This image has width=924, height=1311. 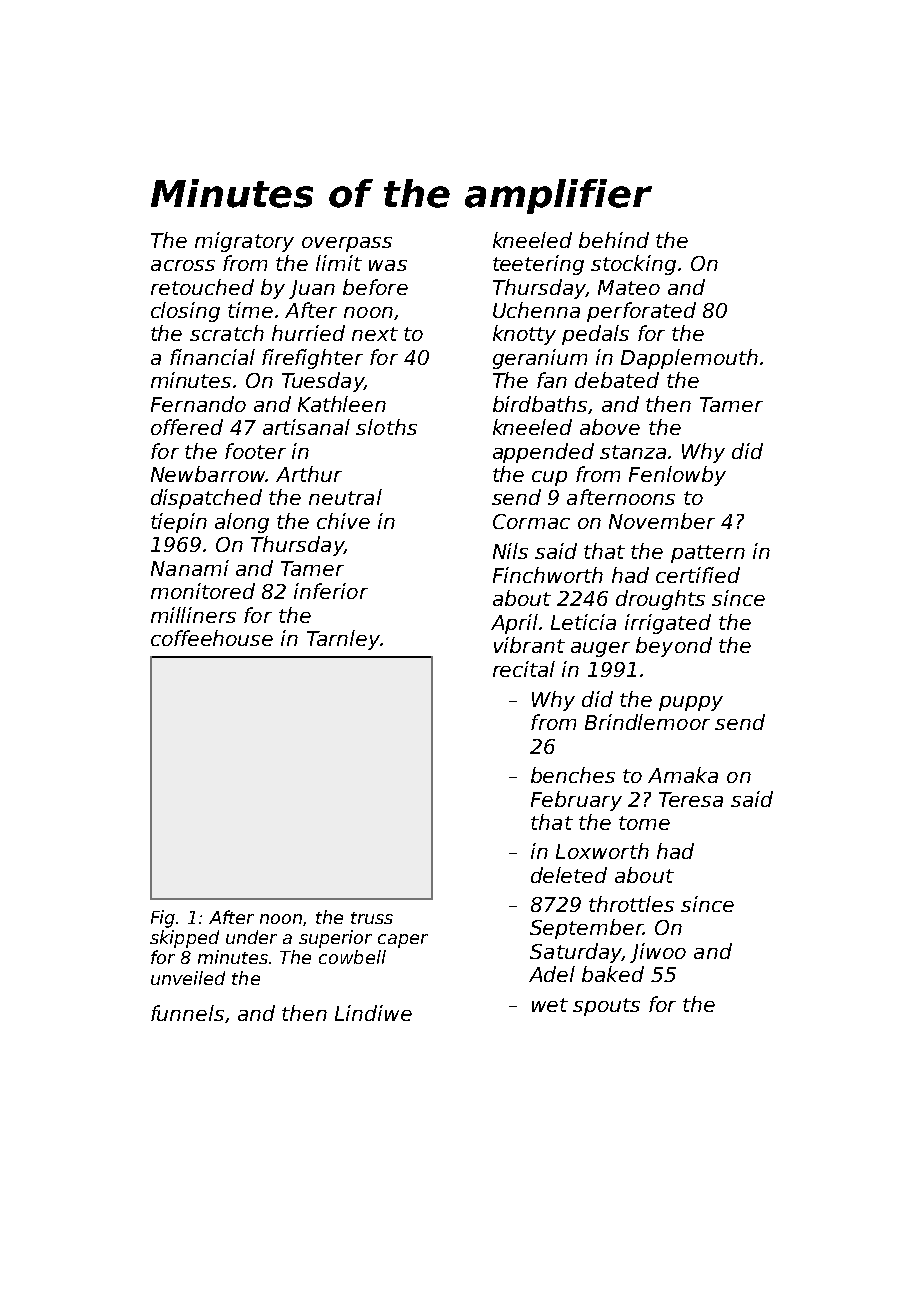 I want to click on Lindiwe, so click(x=373, y=1013).
